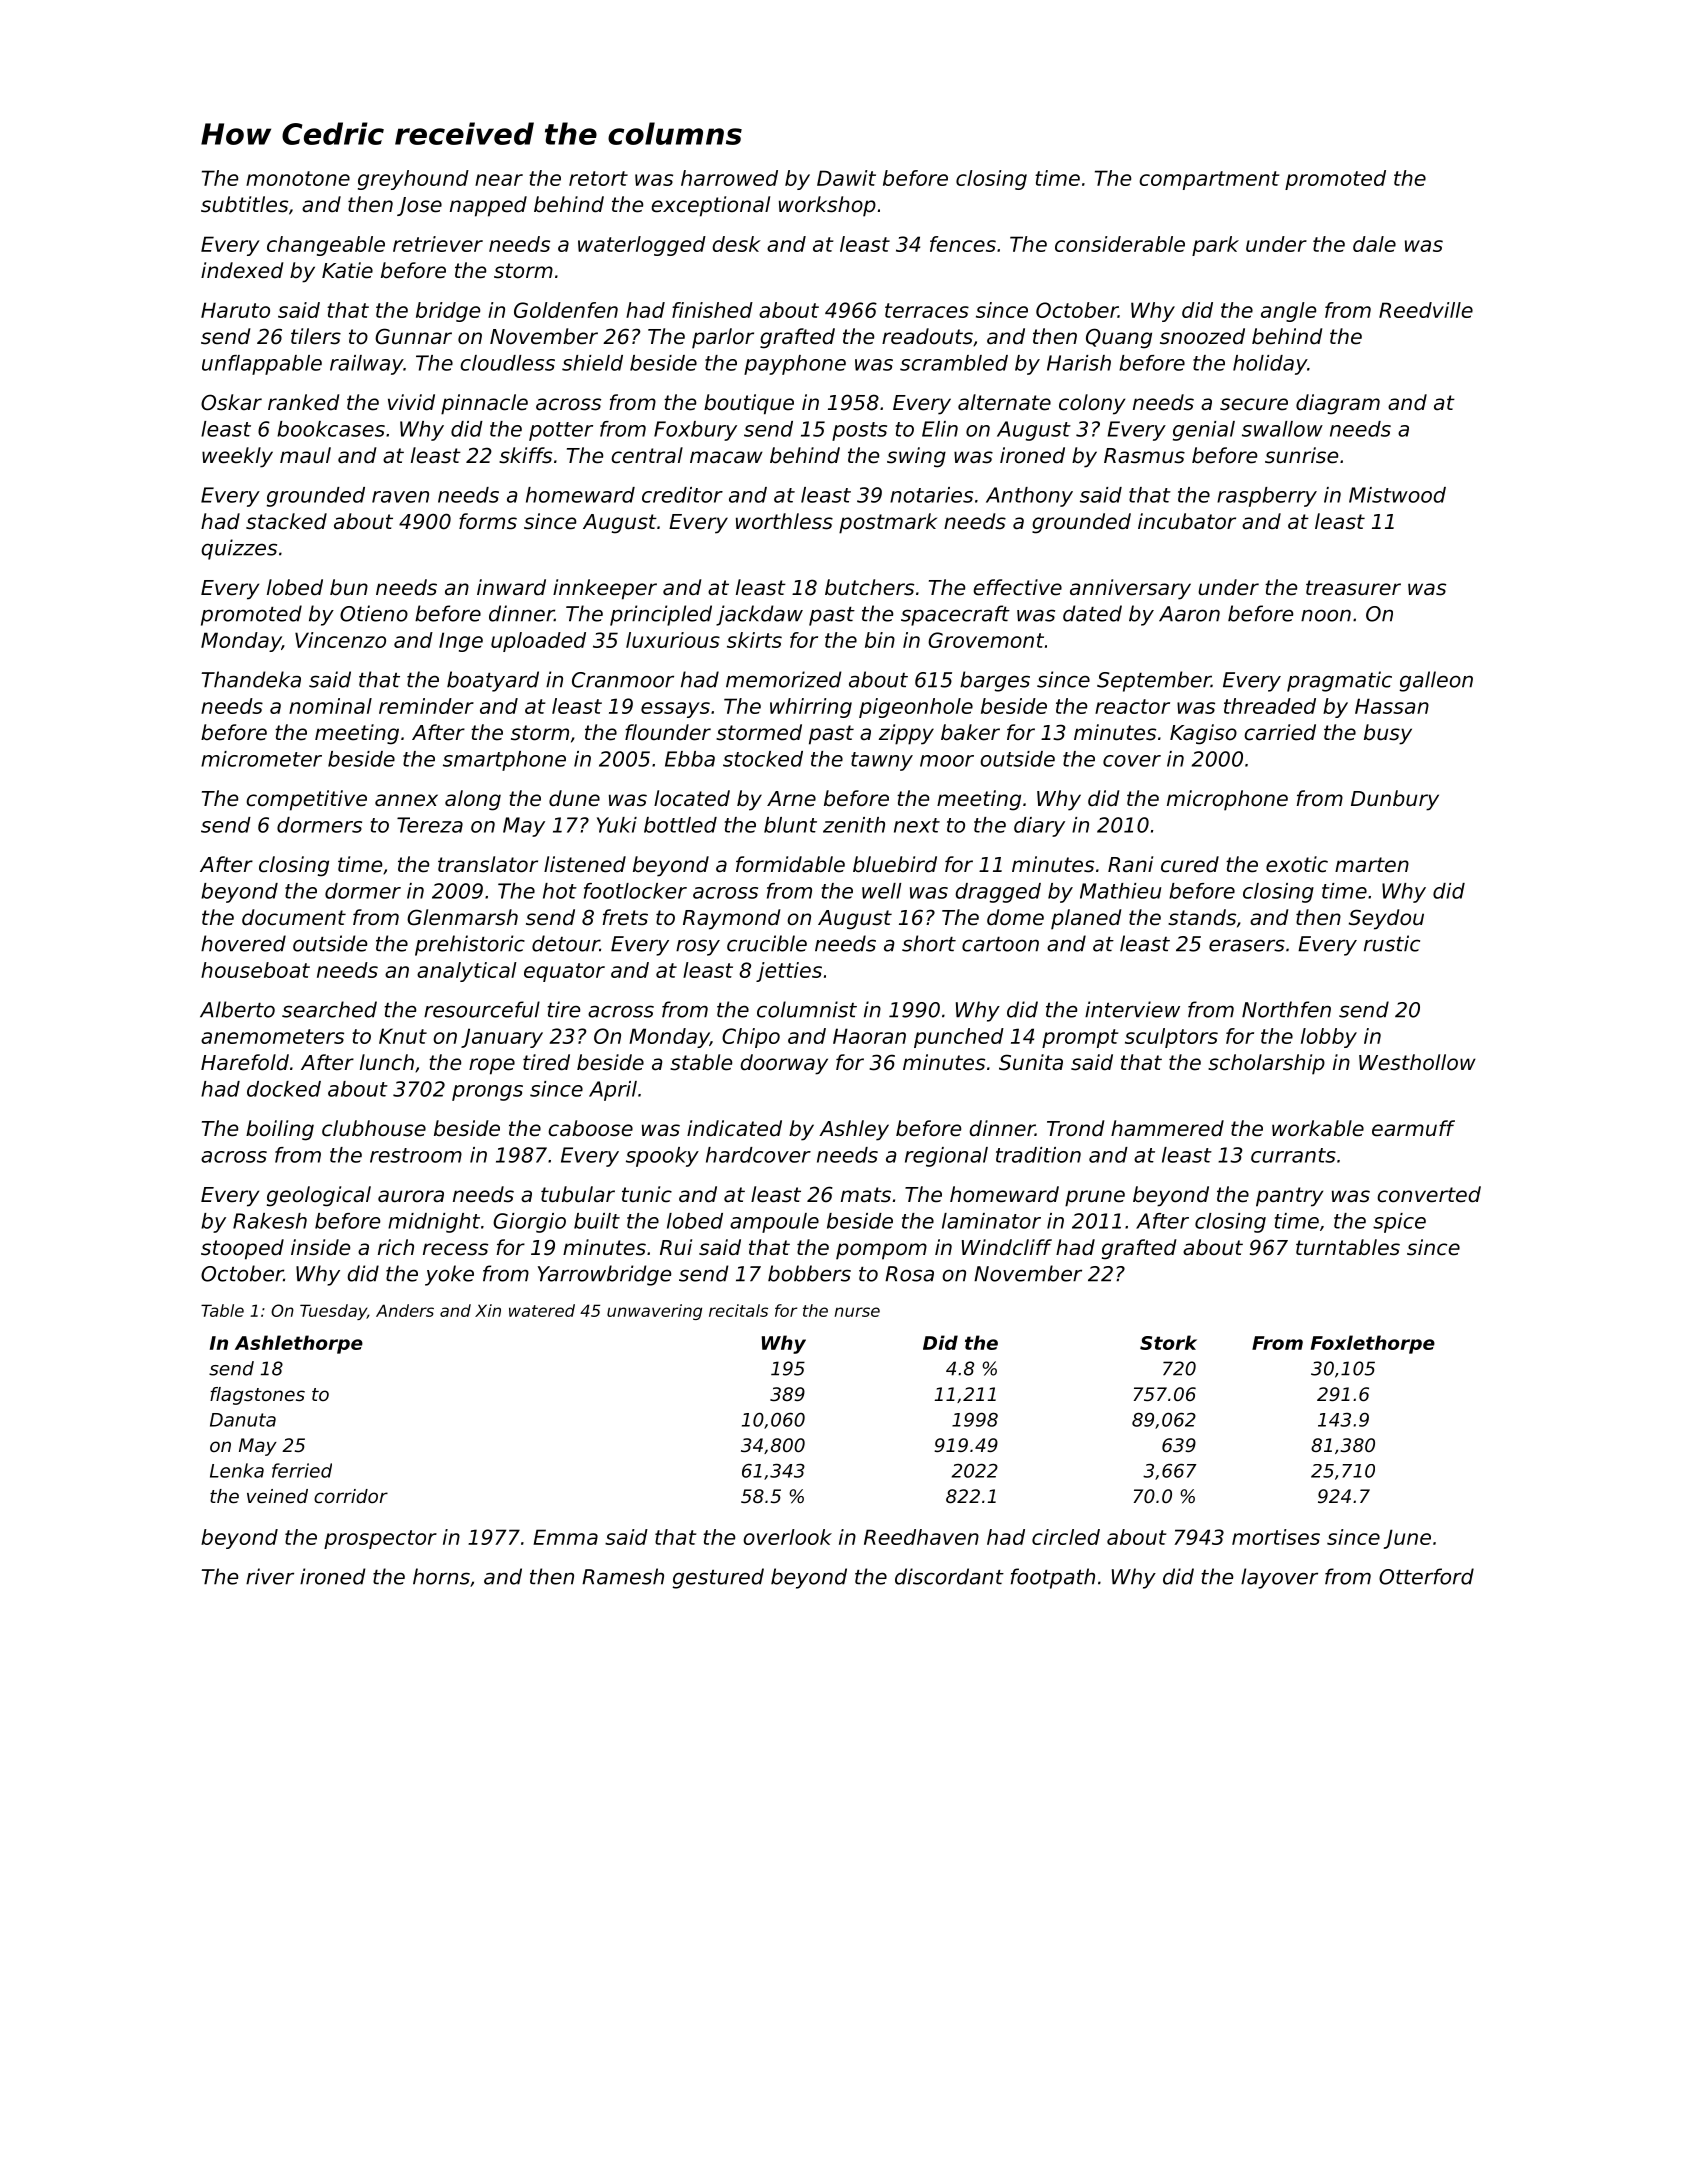  What do you see at coordinates (731, 919) in the screenshot?
I see `Raymond` at bounding box center [731, 919].
